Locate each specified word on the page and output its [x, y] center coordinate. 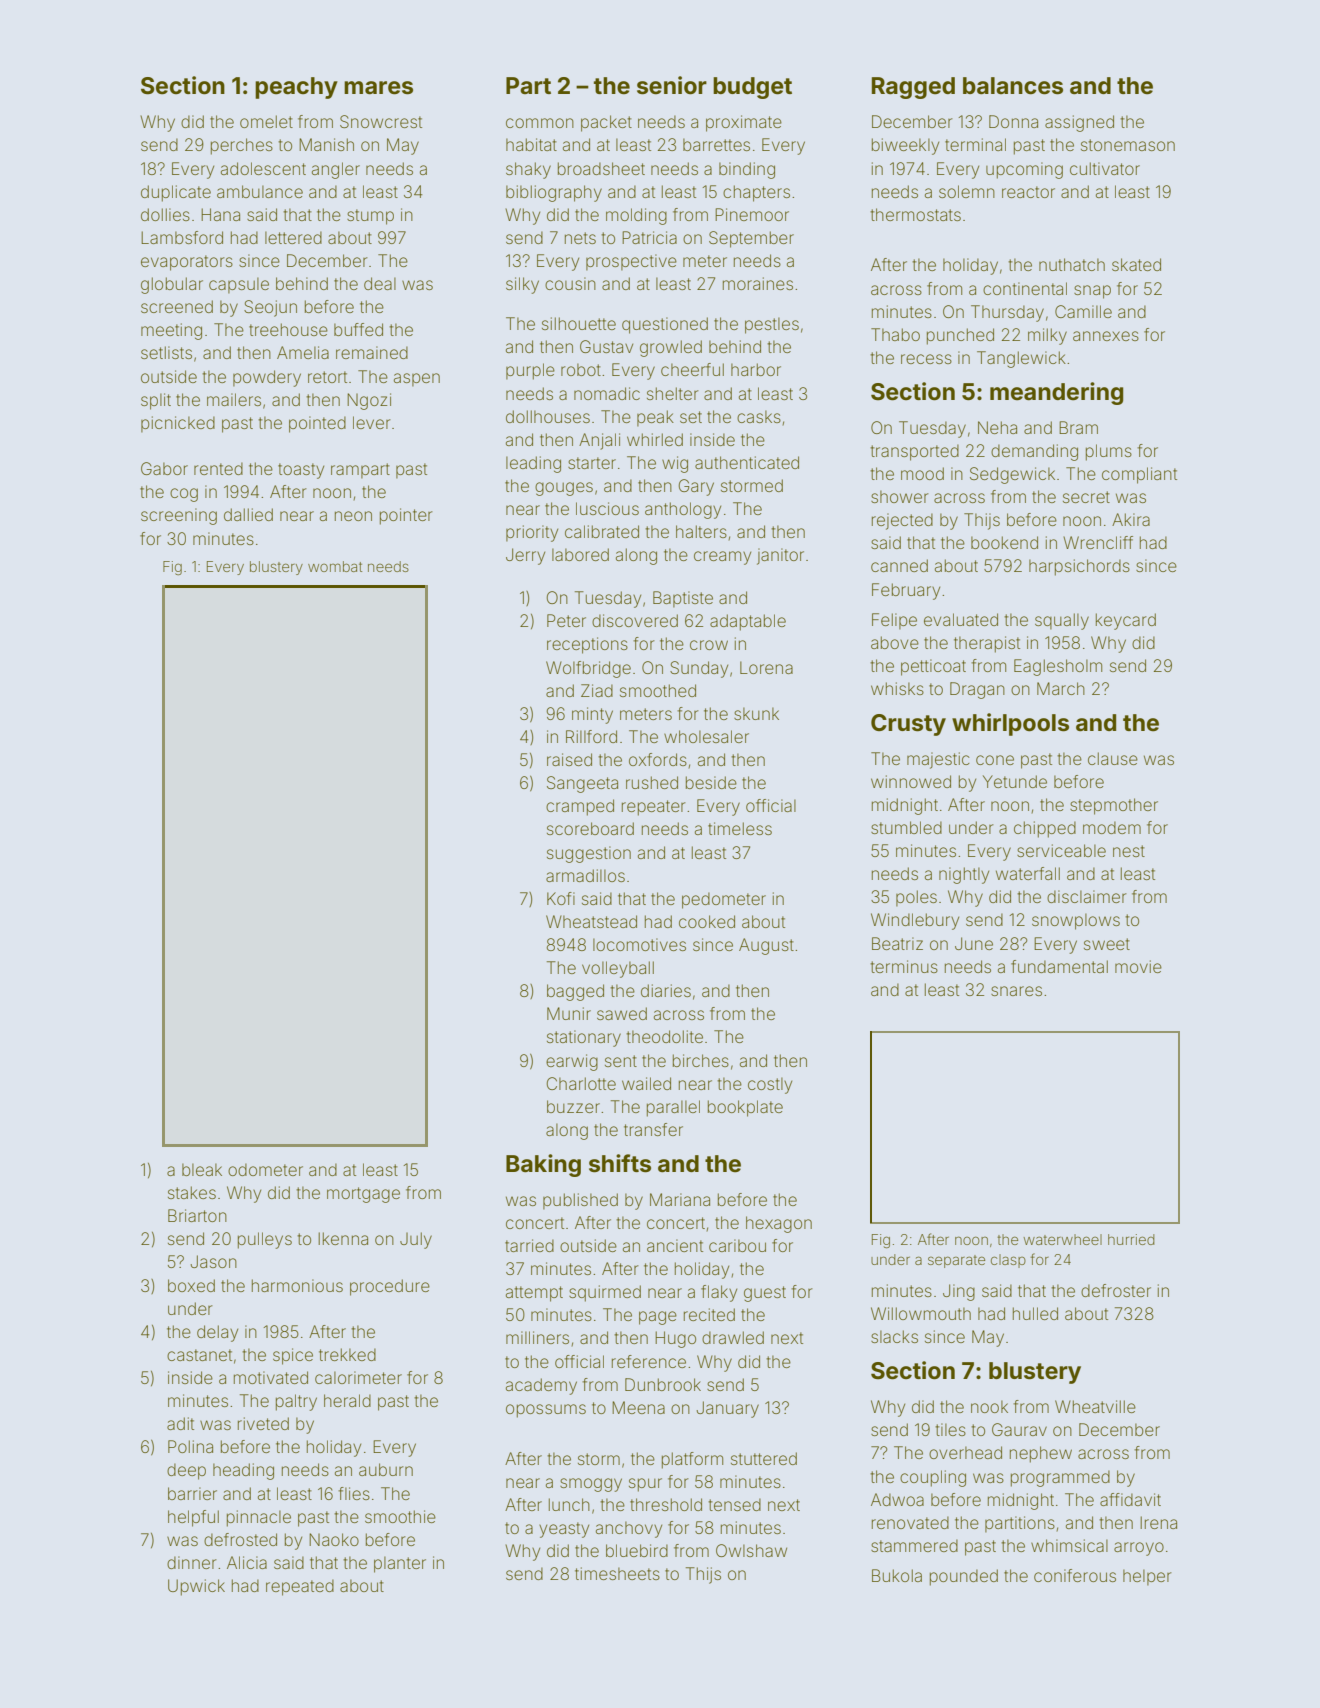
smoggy [591, 1485]
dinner [192, 1562]
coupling [933, 1478]
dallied [248, 514]
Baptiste [683, 599]
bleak [202, 1169]
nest [1129, 851]
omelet [266, 121]
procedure [390, 1287]
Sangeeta [582, 784]
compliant [1139, 475]
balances [1013, 86]
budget [752, 88]
